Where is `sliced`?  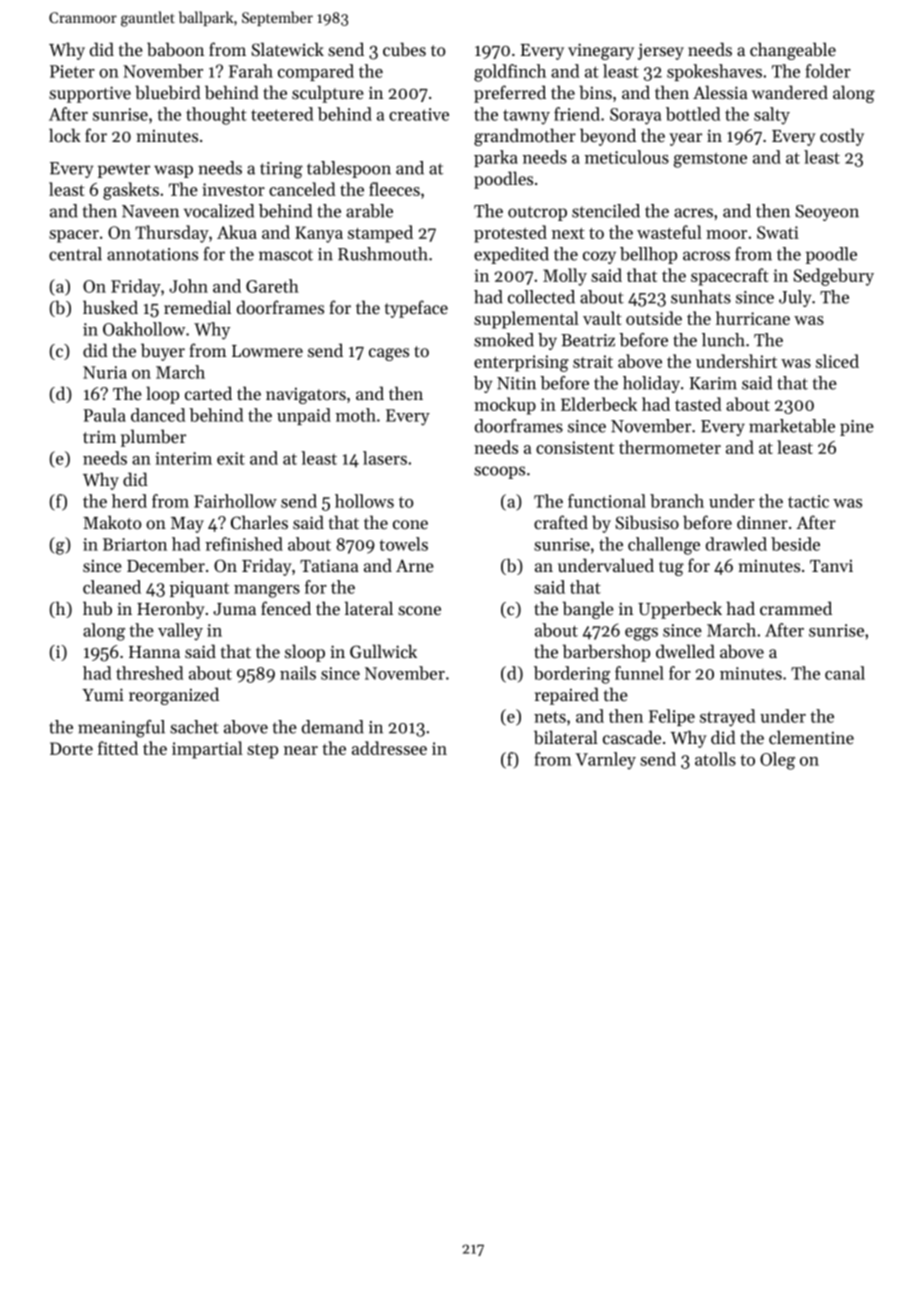 sliced is located at coordinates (837, 361).
